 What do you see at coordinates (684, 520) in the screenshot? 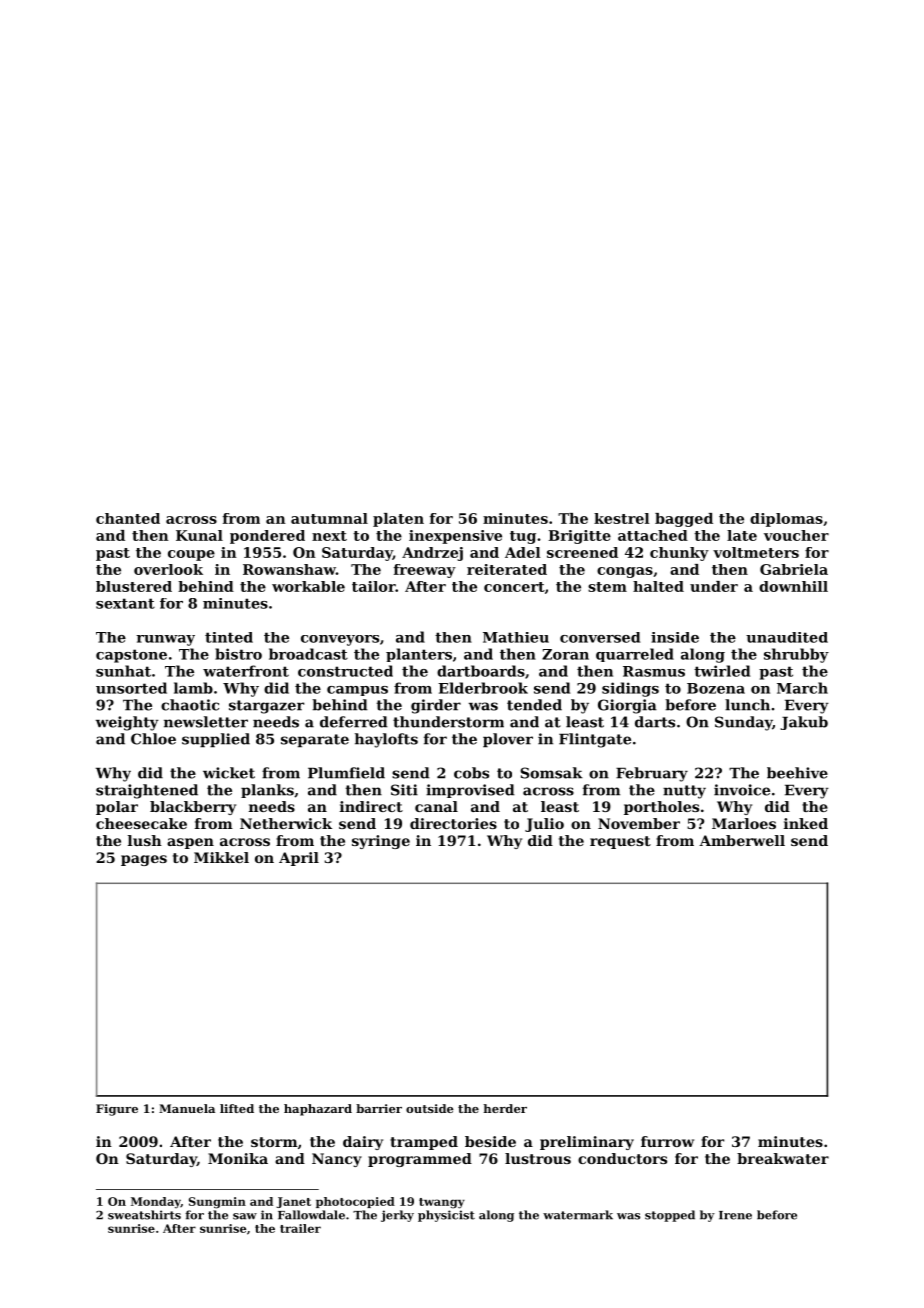
I see `bagged` at bounding box center [684, 520].
